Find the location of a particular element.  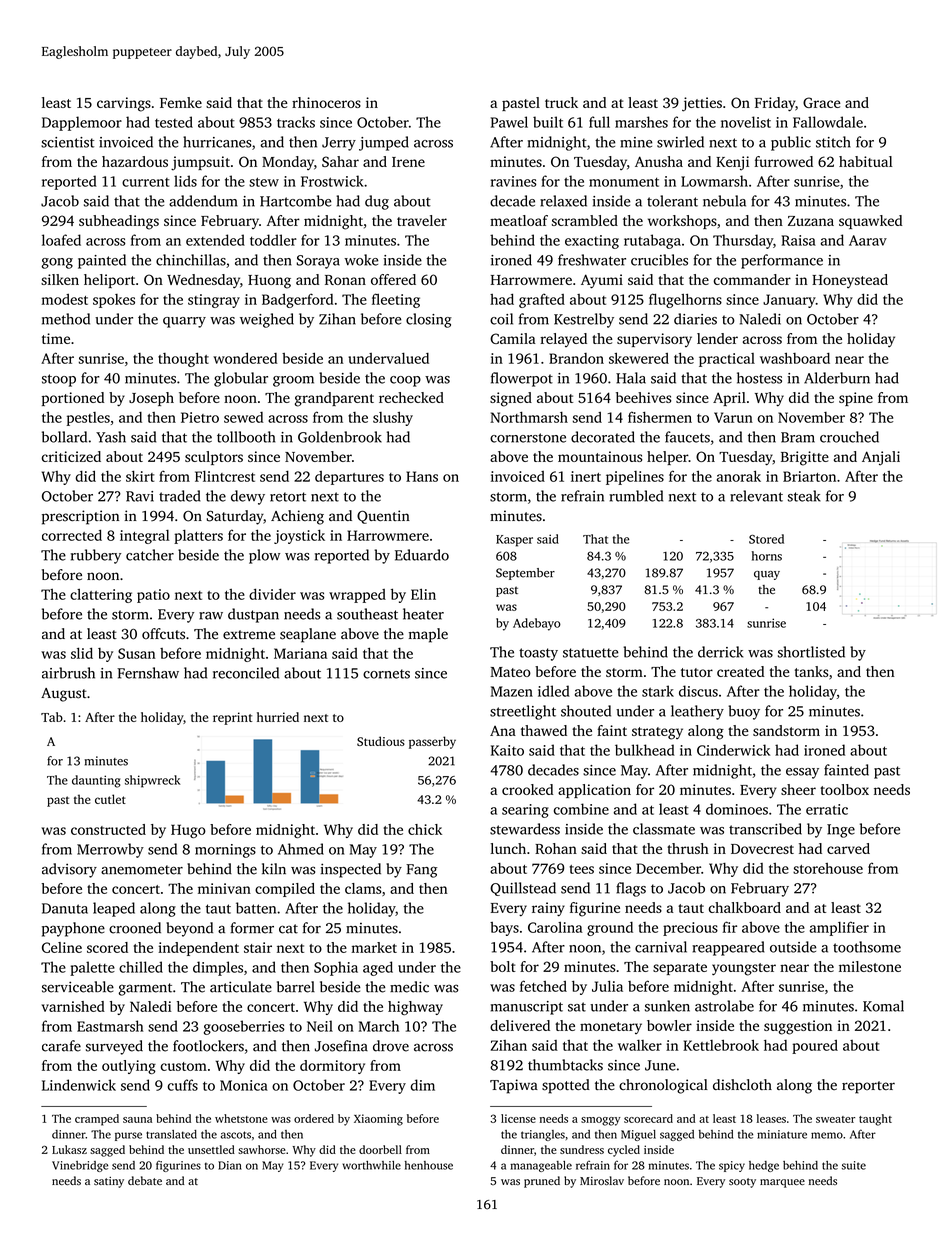

Lowmarsh is located at coordinates (714, 181).
